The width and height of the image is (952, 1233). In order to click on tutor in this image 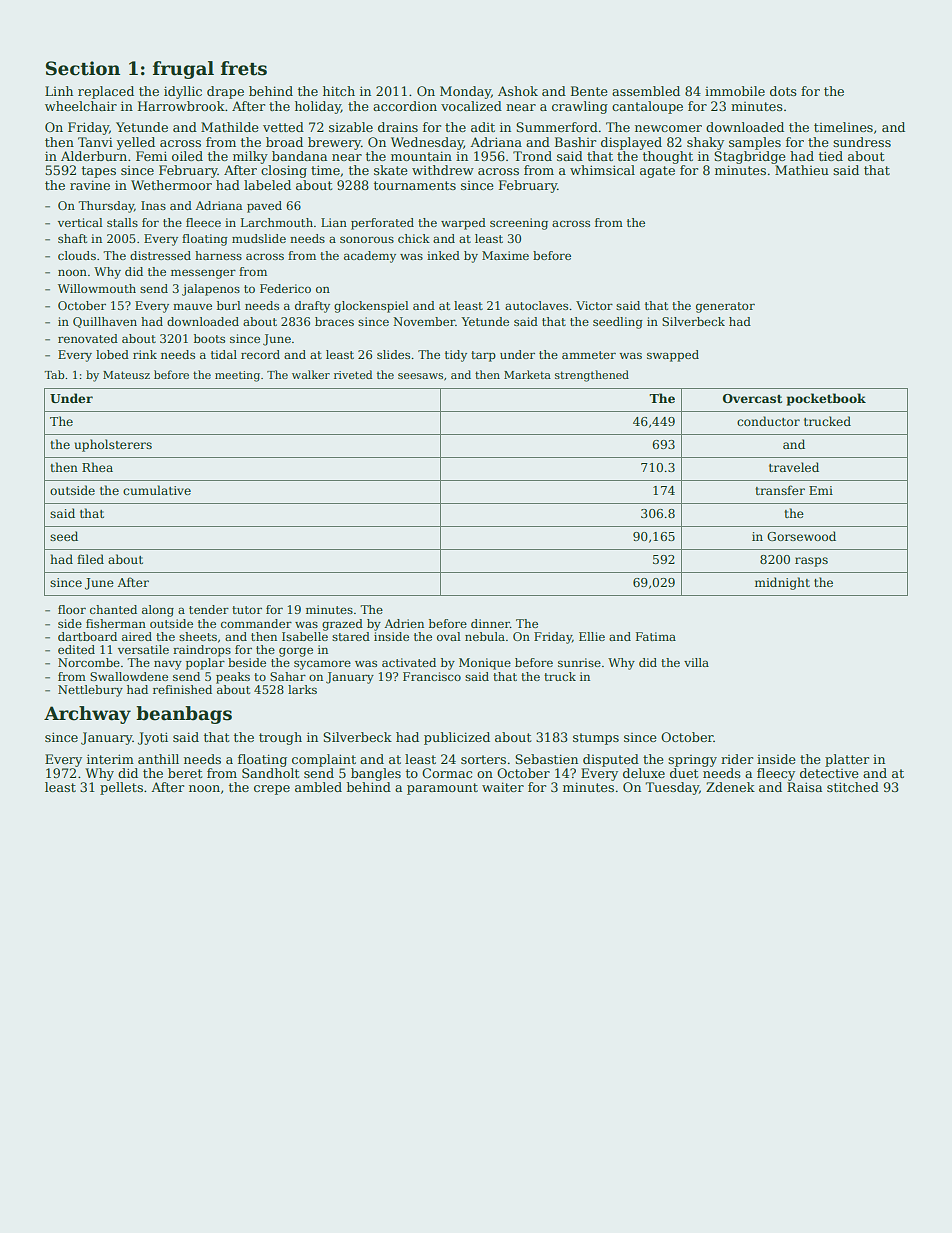, I will do `click(247, 610)`.
